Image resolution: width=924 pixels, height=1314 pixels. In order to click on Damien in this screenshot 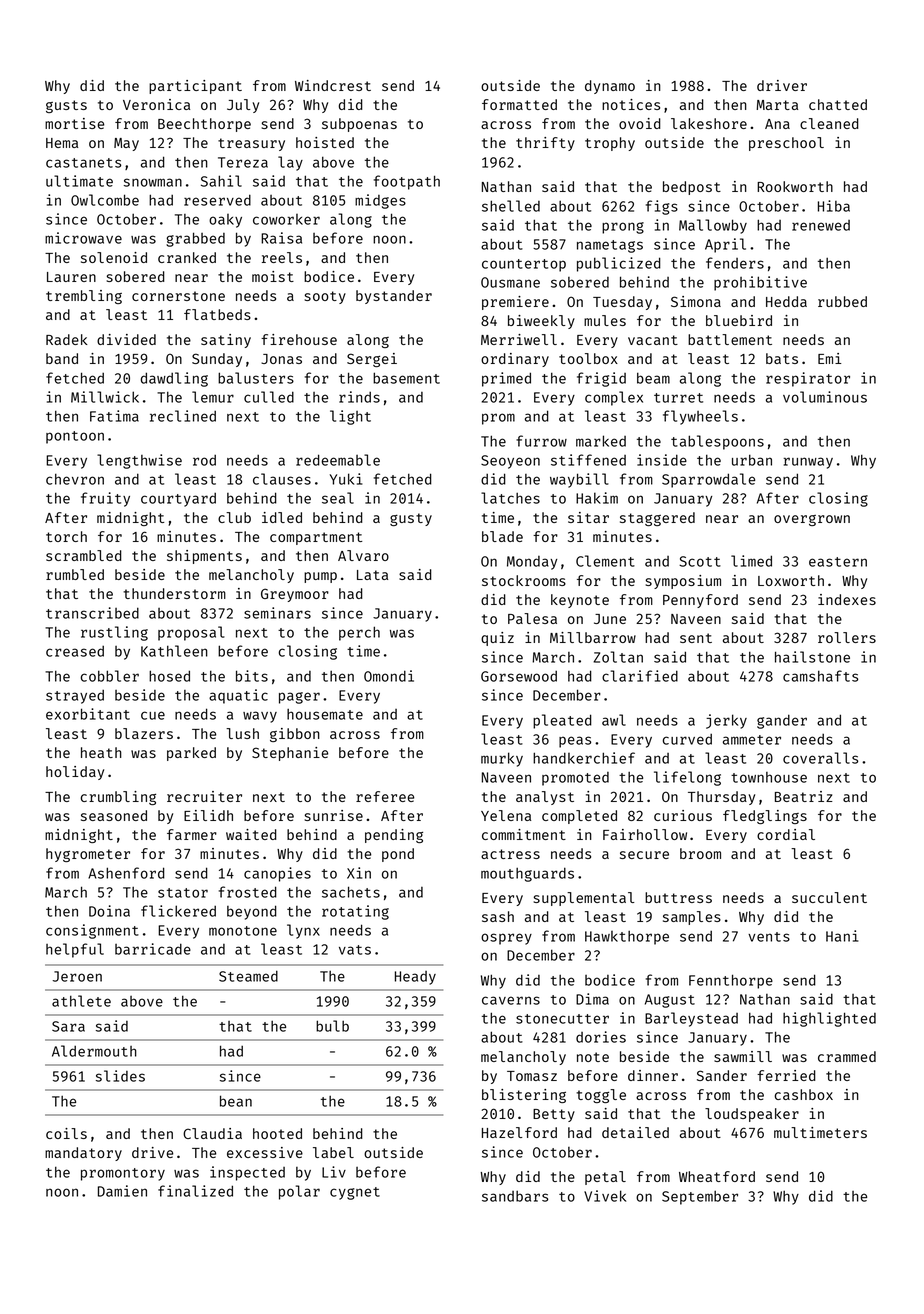, I will do `click(122, 1191)`.
